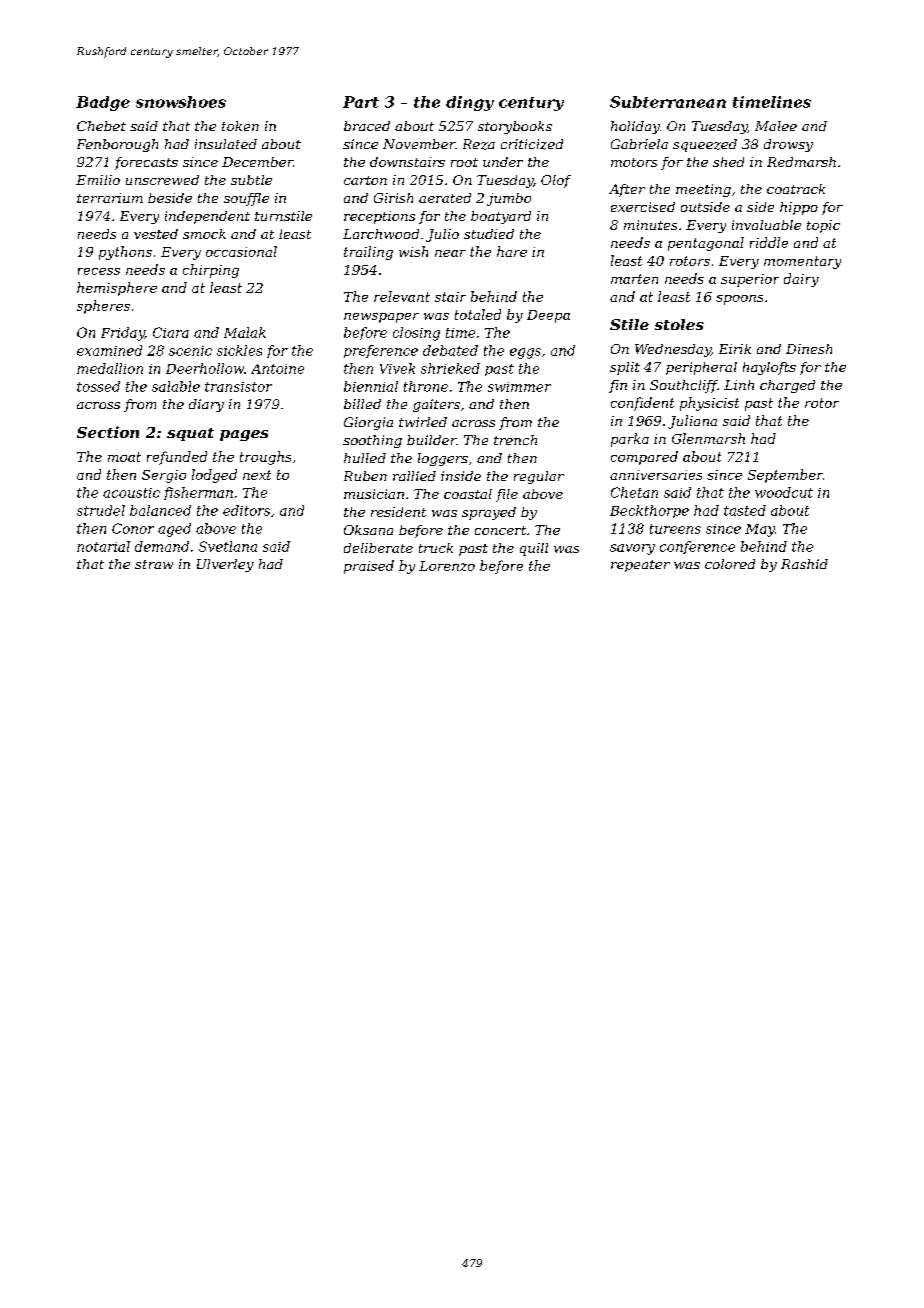  I want to click on riddle, so click(769, 242).
